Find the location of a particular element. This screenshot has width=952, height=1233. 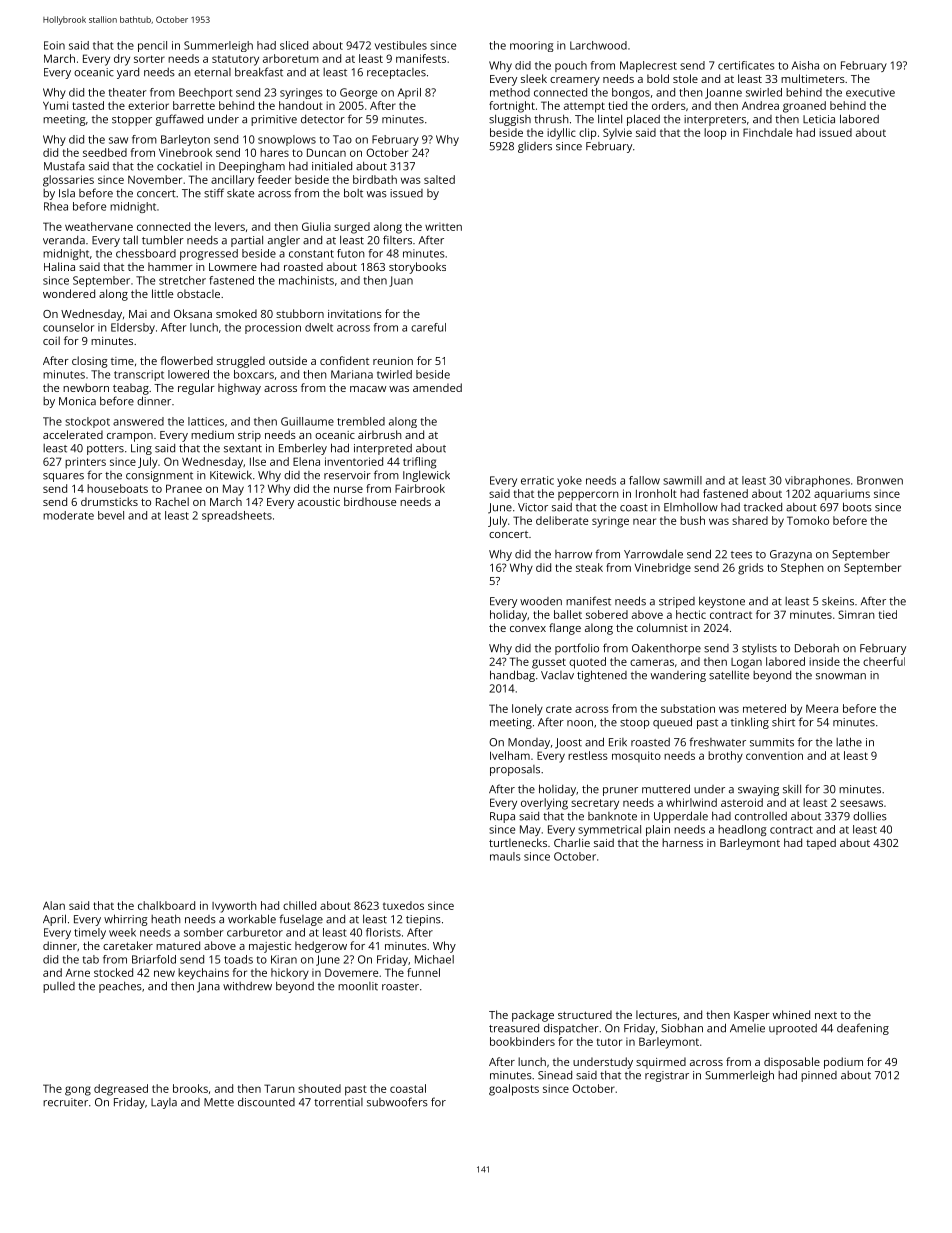

bevel is located at coordinates (111, 515).
